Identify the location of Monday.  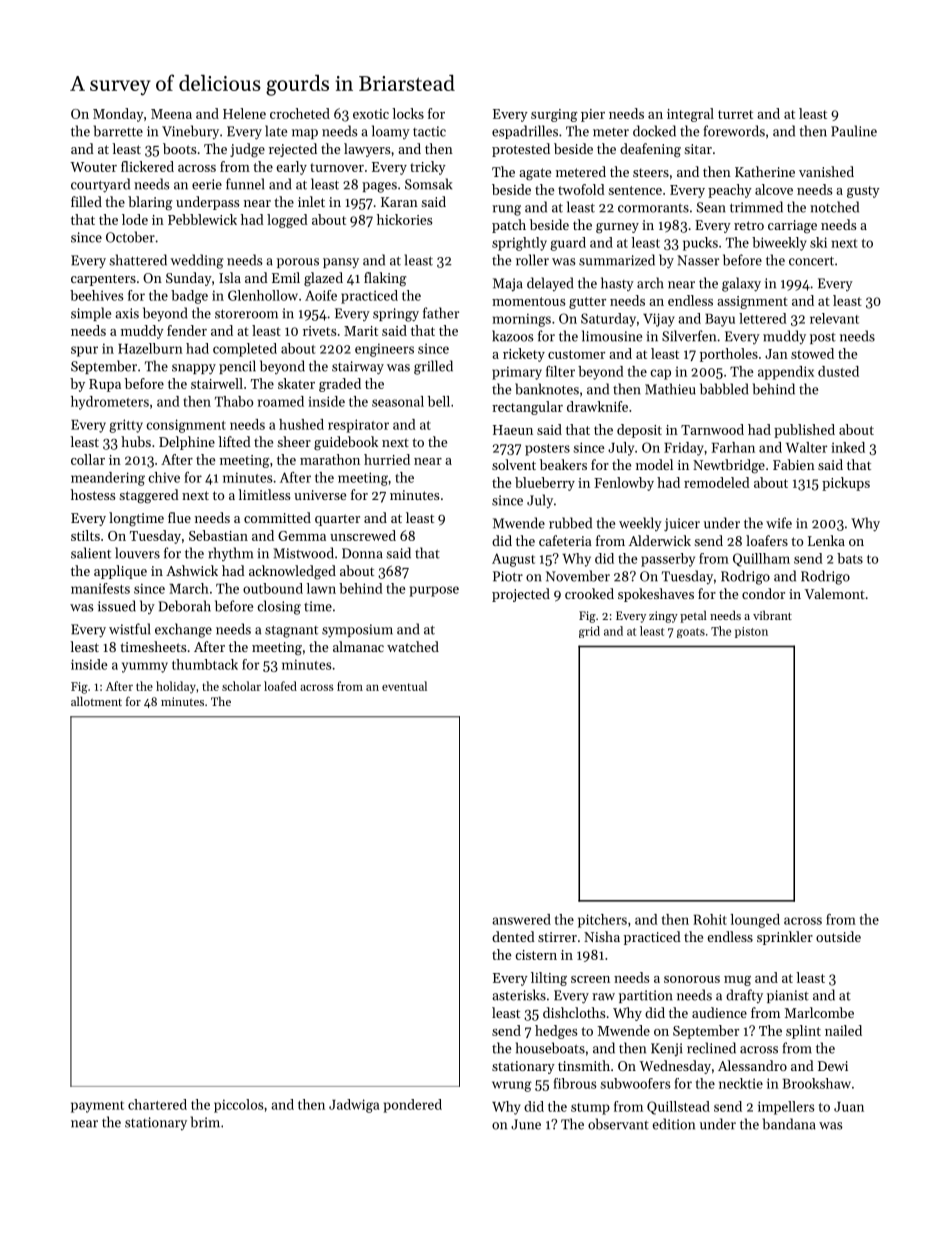
(118, 115).
